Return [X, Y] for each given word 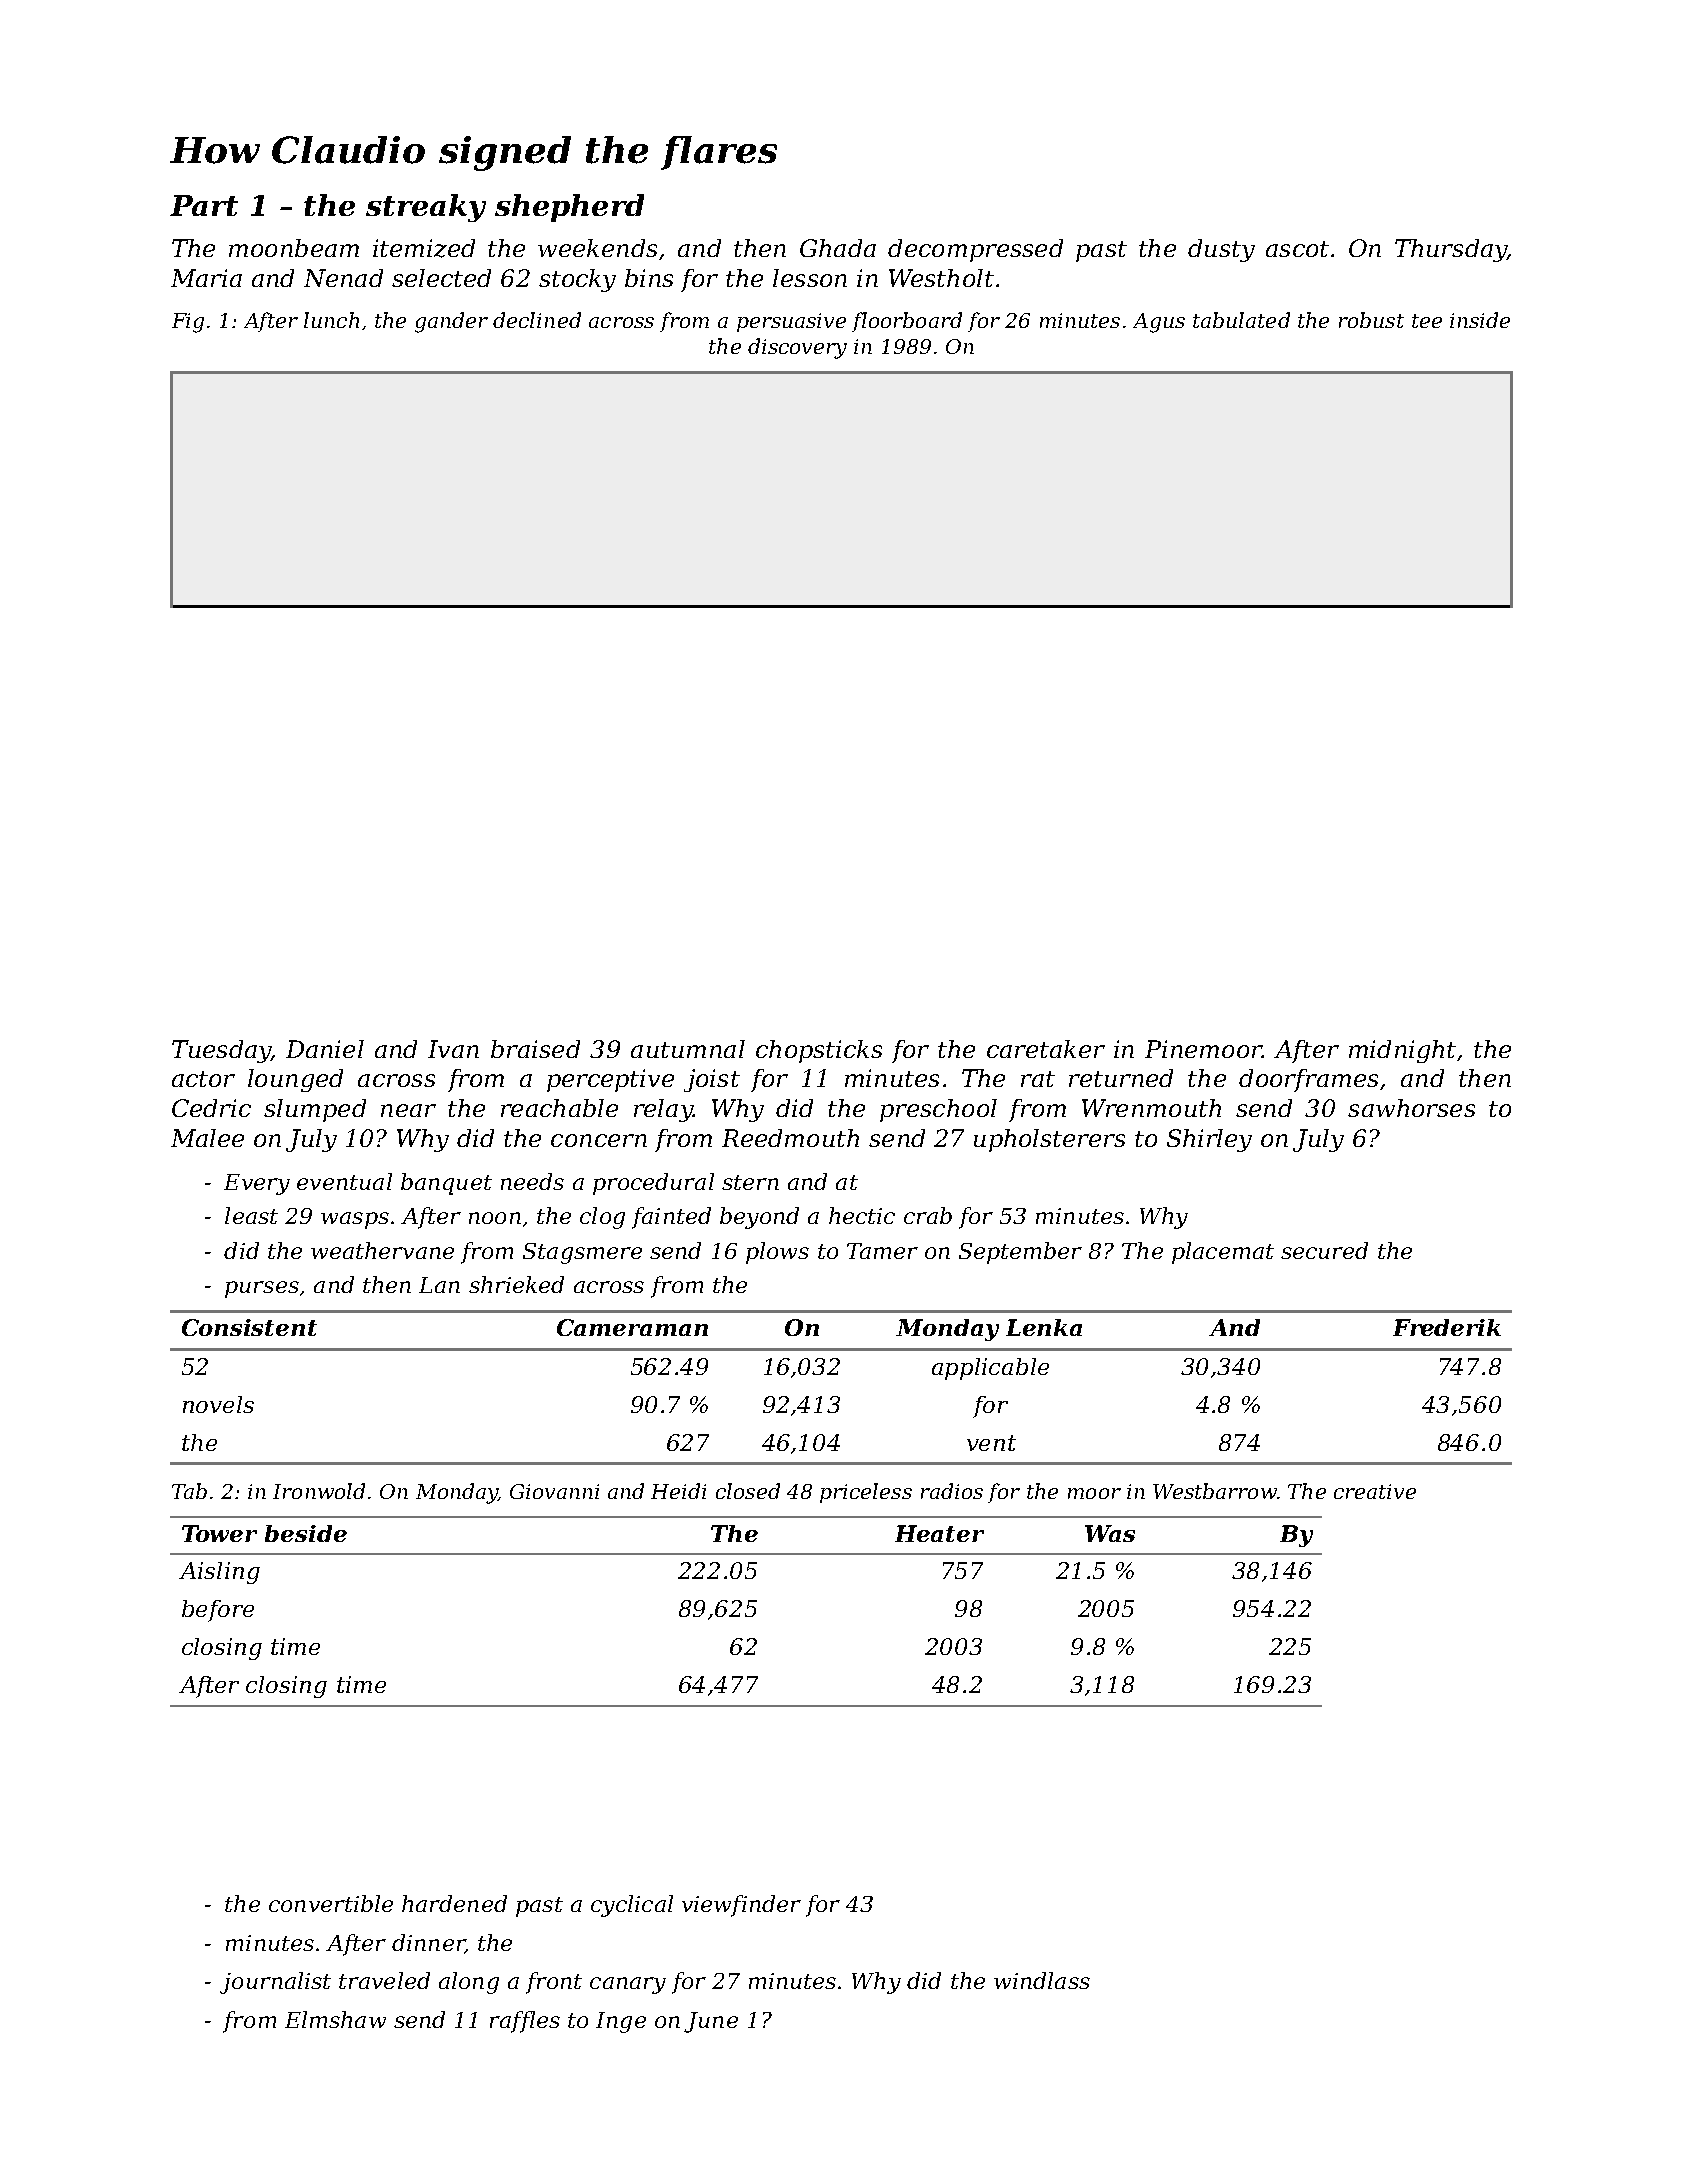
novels [218, 1404]
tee [1427, 321]
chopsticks [819, 1051]
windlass [1042, 1980]
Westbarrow [1215, 1491]
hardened [454, 1903]
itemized [424, 248]
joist [712, 1080]
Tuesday [221, 1051]
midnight [1402, 1051]
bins [649, 278]
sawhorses [1411, 1108]
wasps [355, 1220]
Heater [939, 1533]
